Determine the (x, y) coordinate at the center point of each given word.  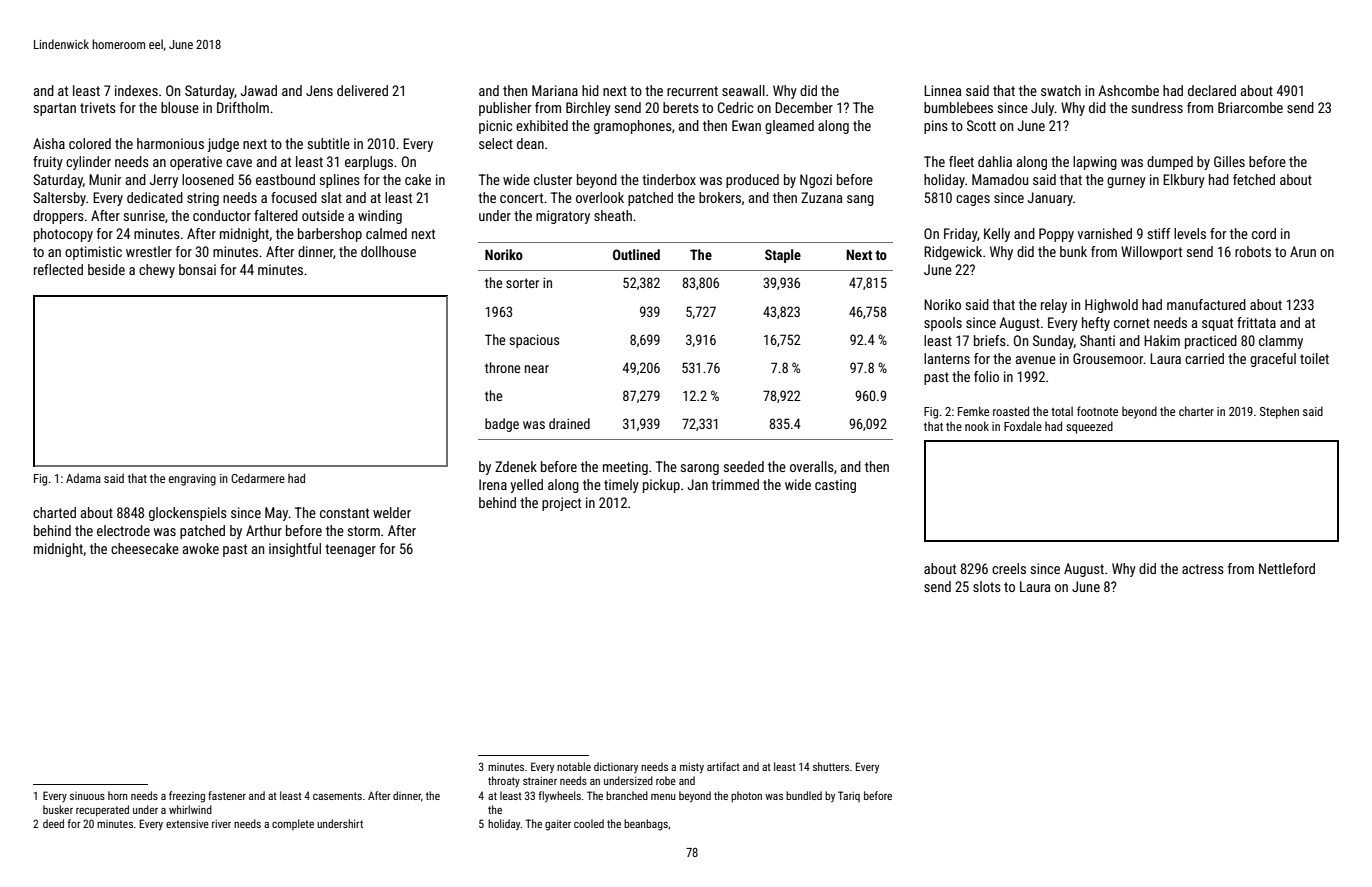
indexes (136, 90)
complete (293, 824)
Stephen (1279, 413)
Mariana (555, 90)
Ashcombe (1128, 90)
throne (502, 367)
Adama (83, 478)
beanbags (646, 825)
